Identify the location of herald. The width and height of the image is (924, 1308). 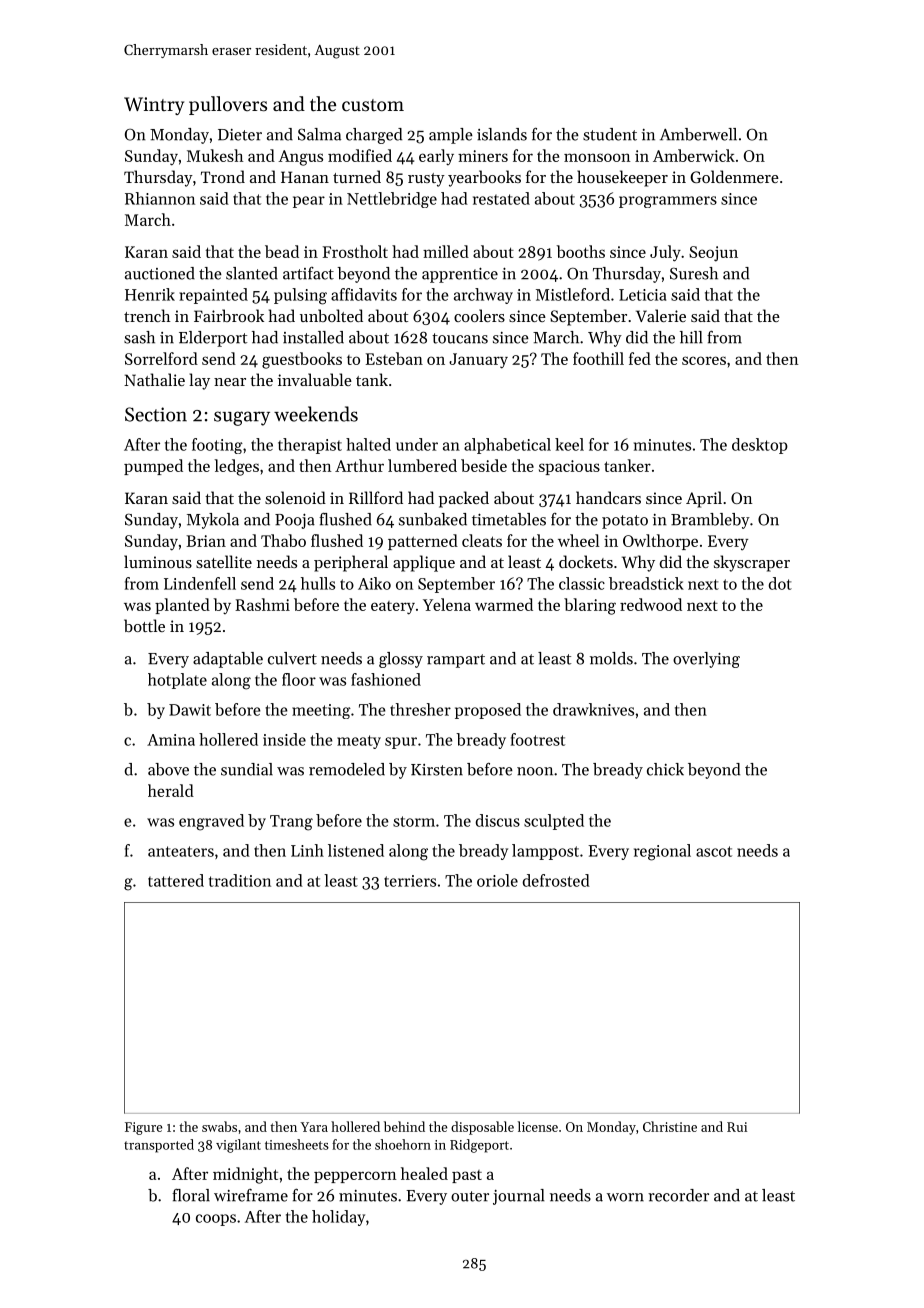
(171, 790).
